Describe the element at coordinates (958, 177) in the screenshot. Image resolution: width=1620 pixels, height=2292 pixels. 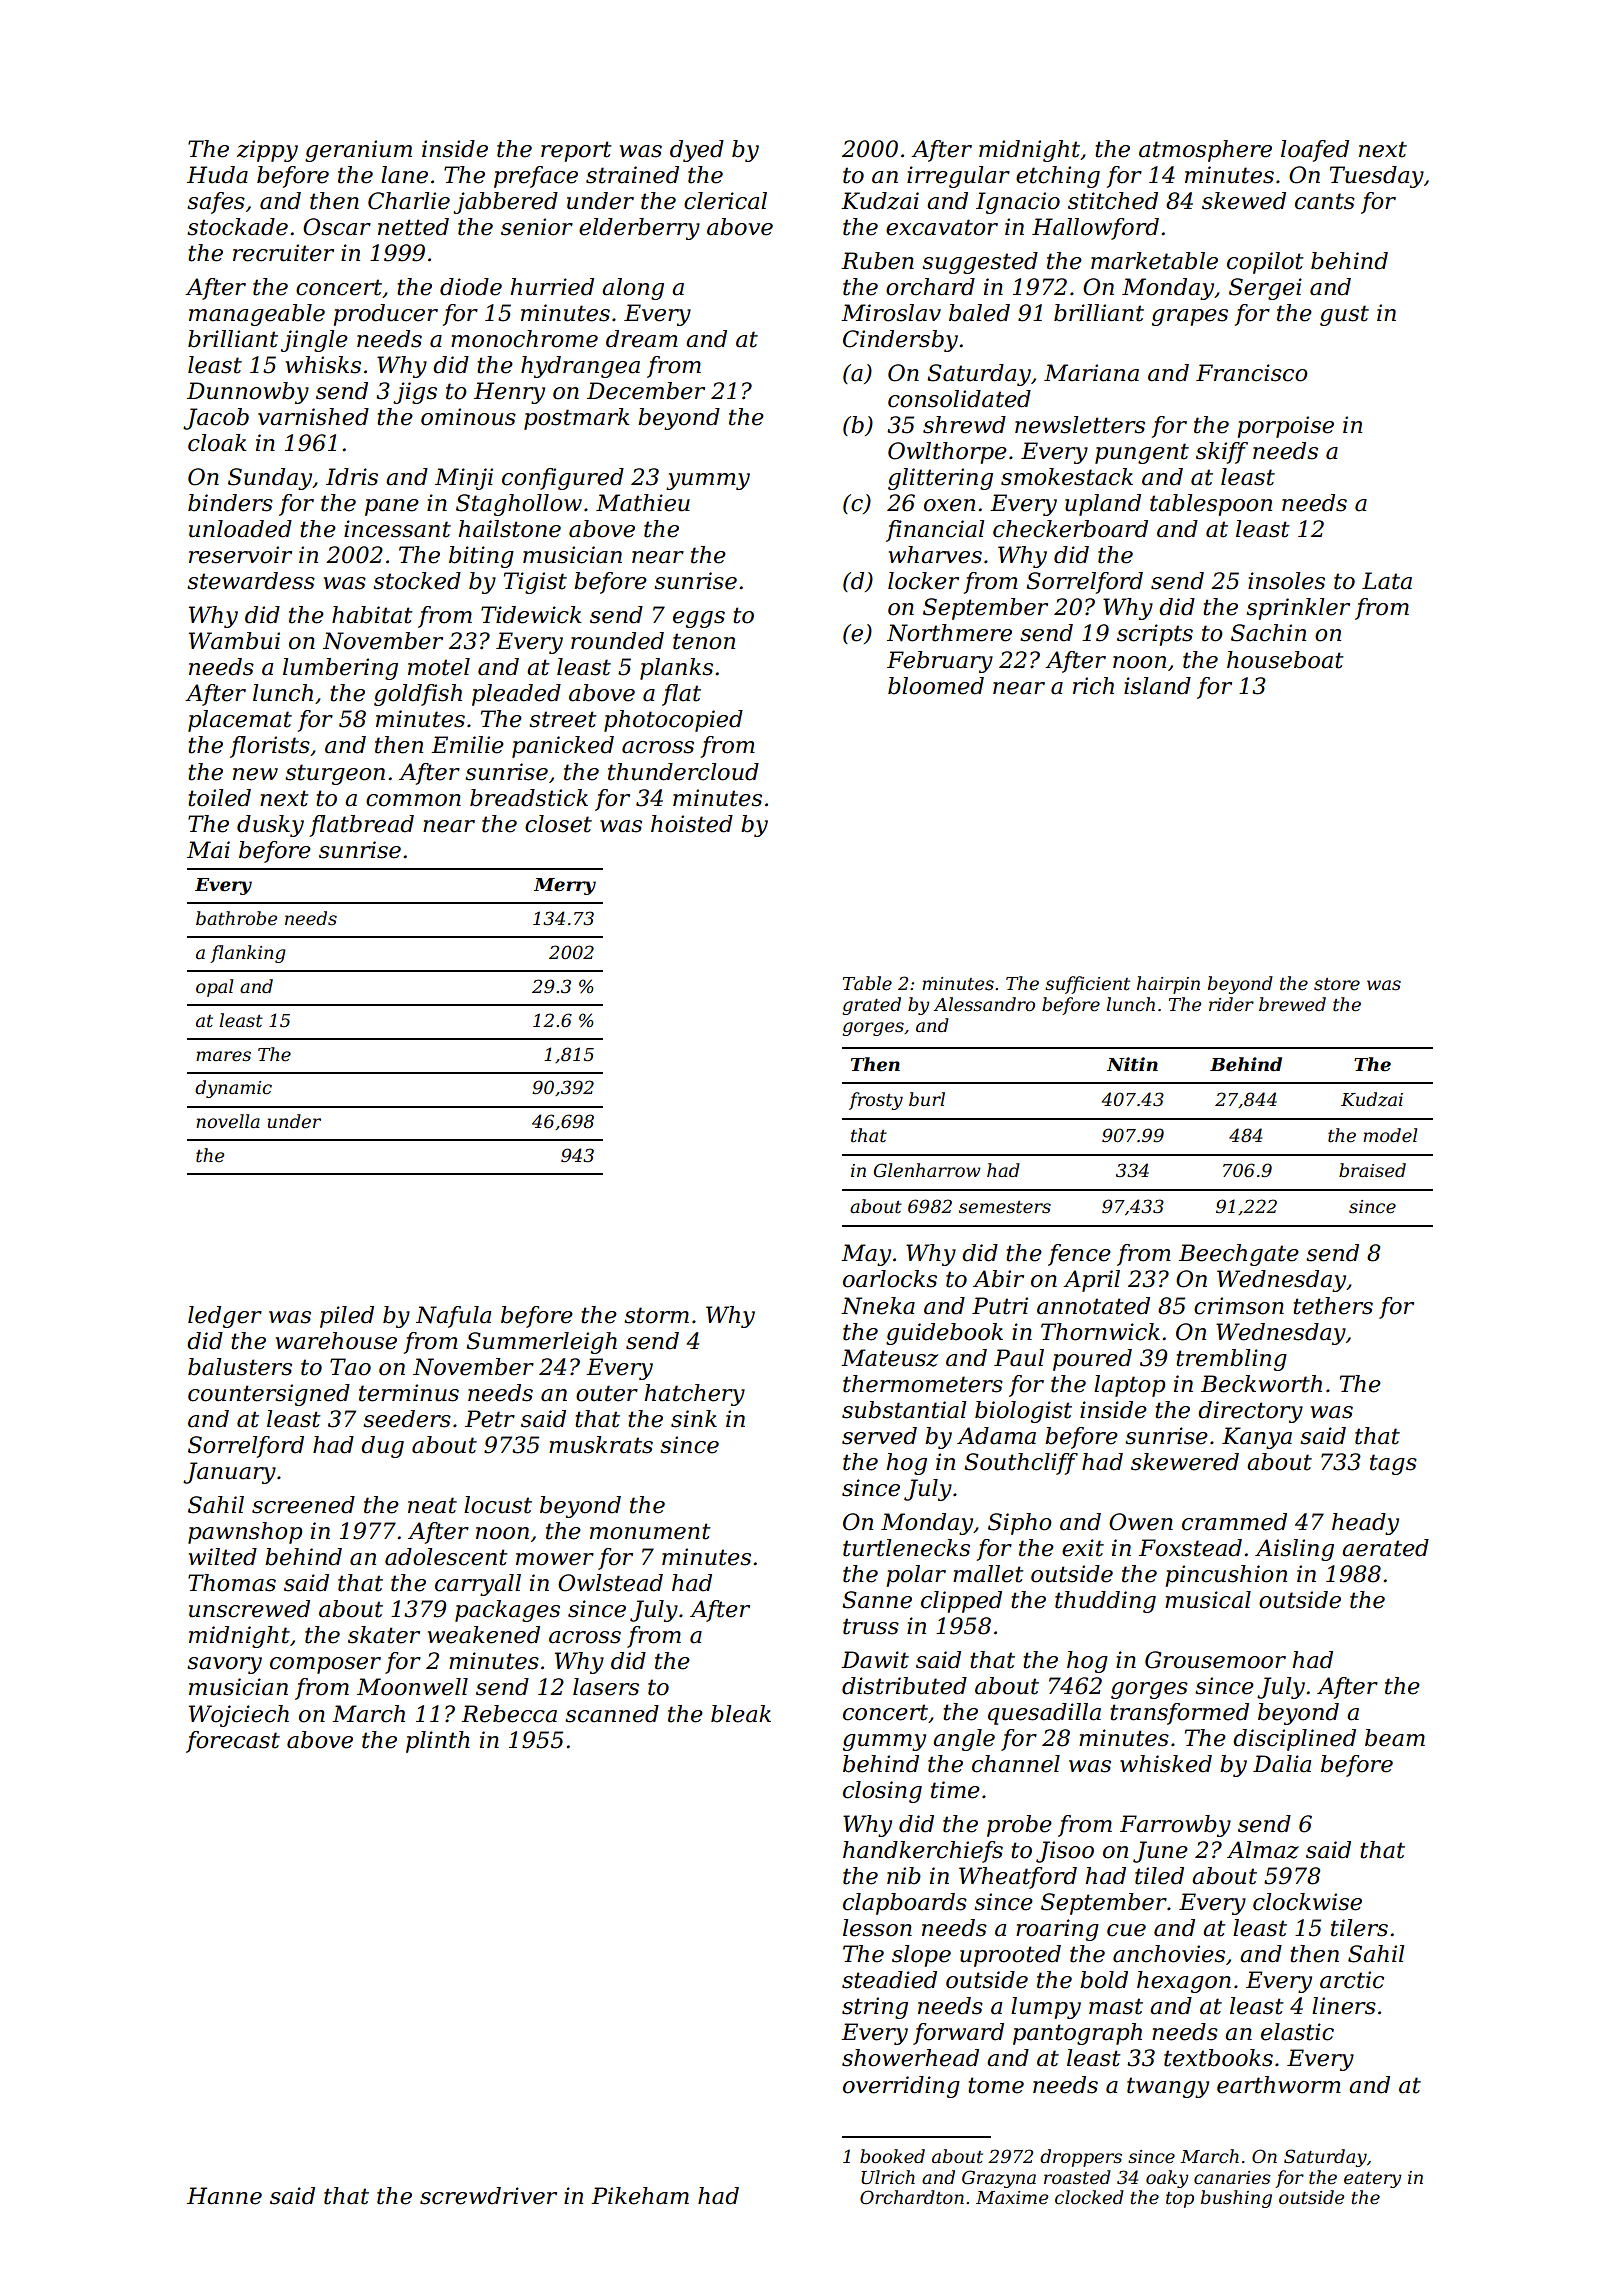
I see `irregular` at that location.
